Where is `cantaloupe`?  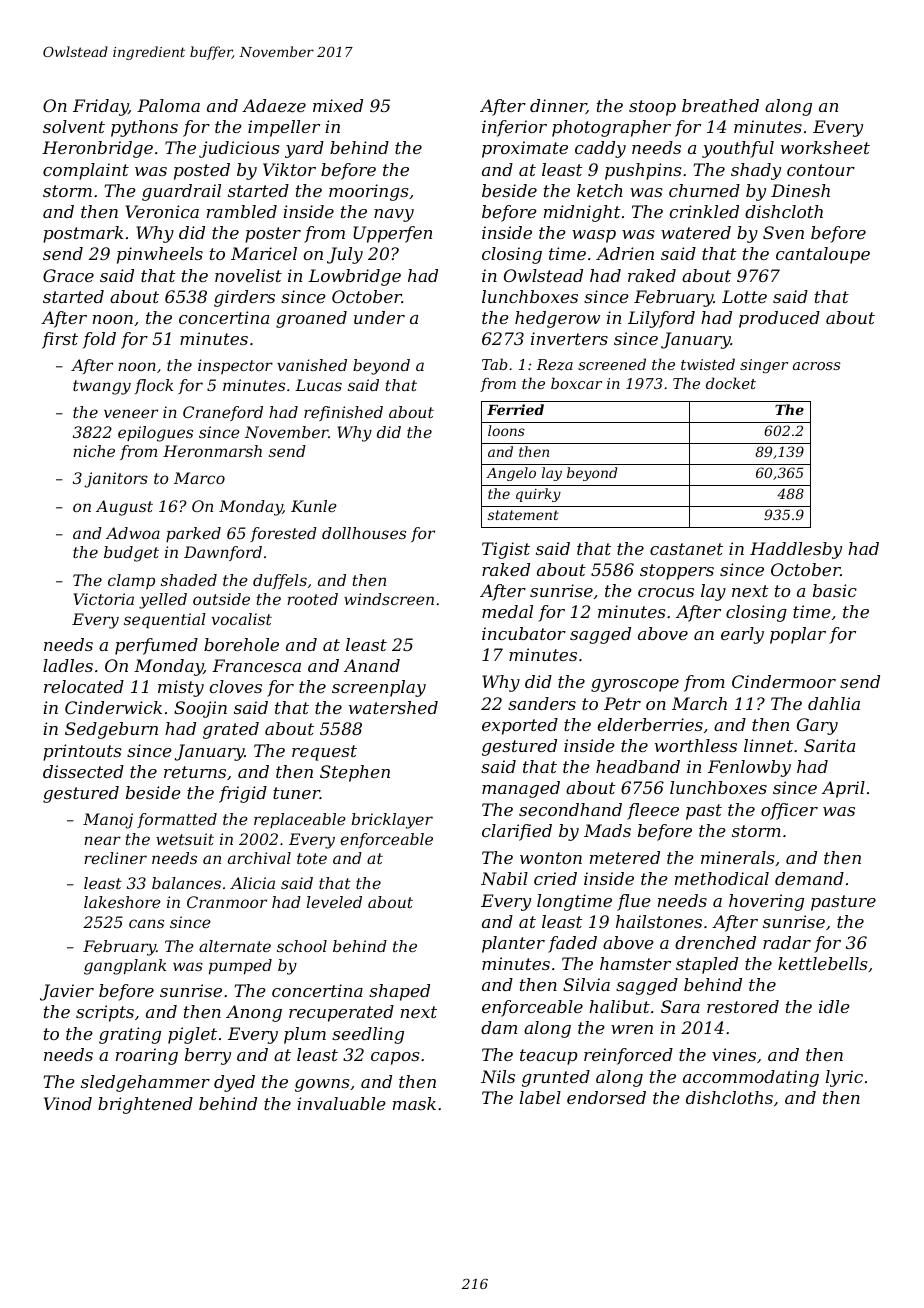
cantaloupe is located at coordinates (823, 255).
